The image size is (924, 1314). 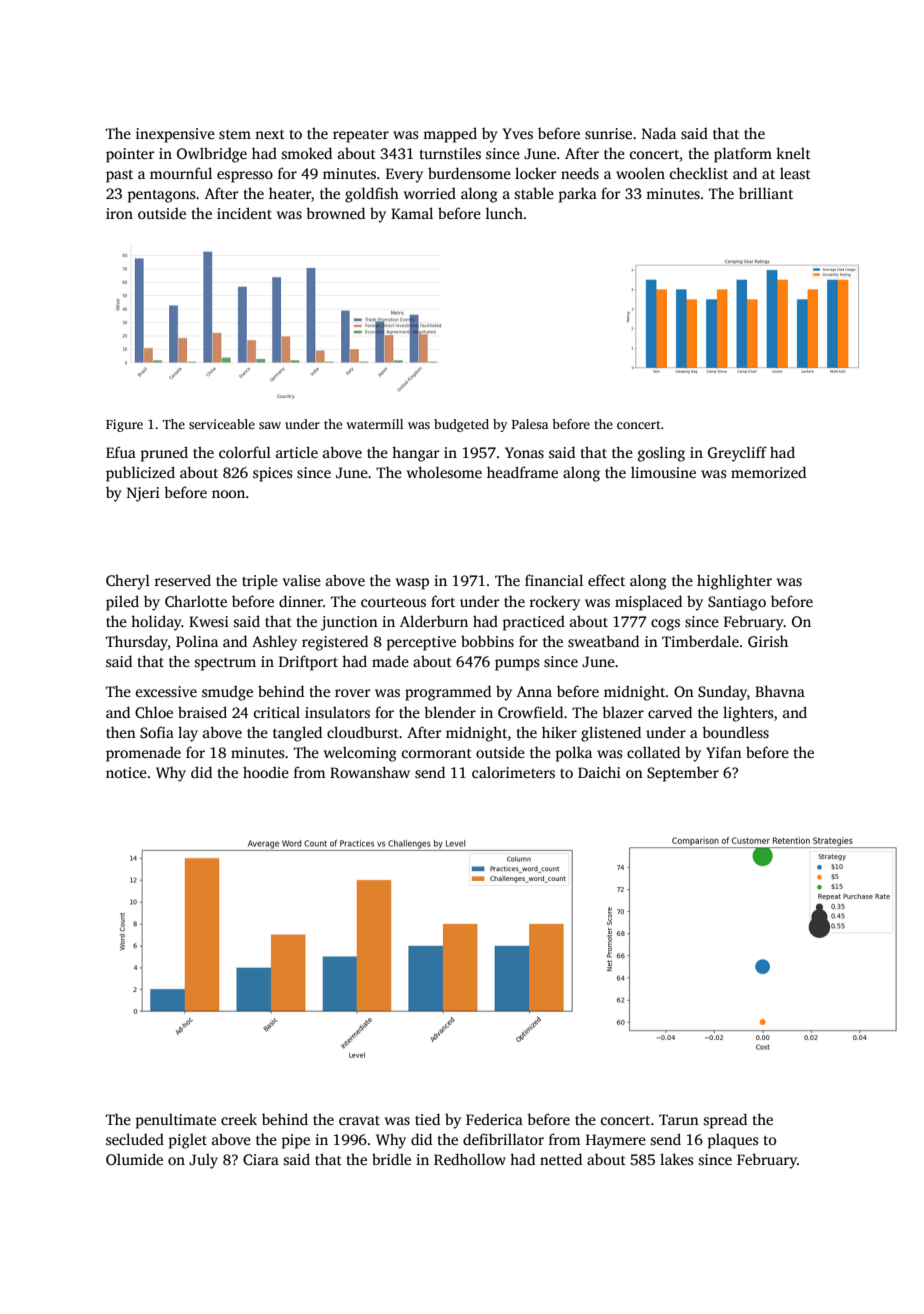 What do you see at coordinates (266, 772) in the document?
I see `hoodie` at bounding box center [266, 772].
